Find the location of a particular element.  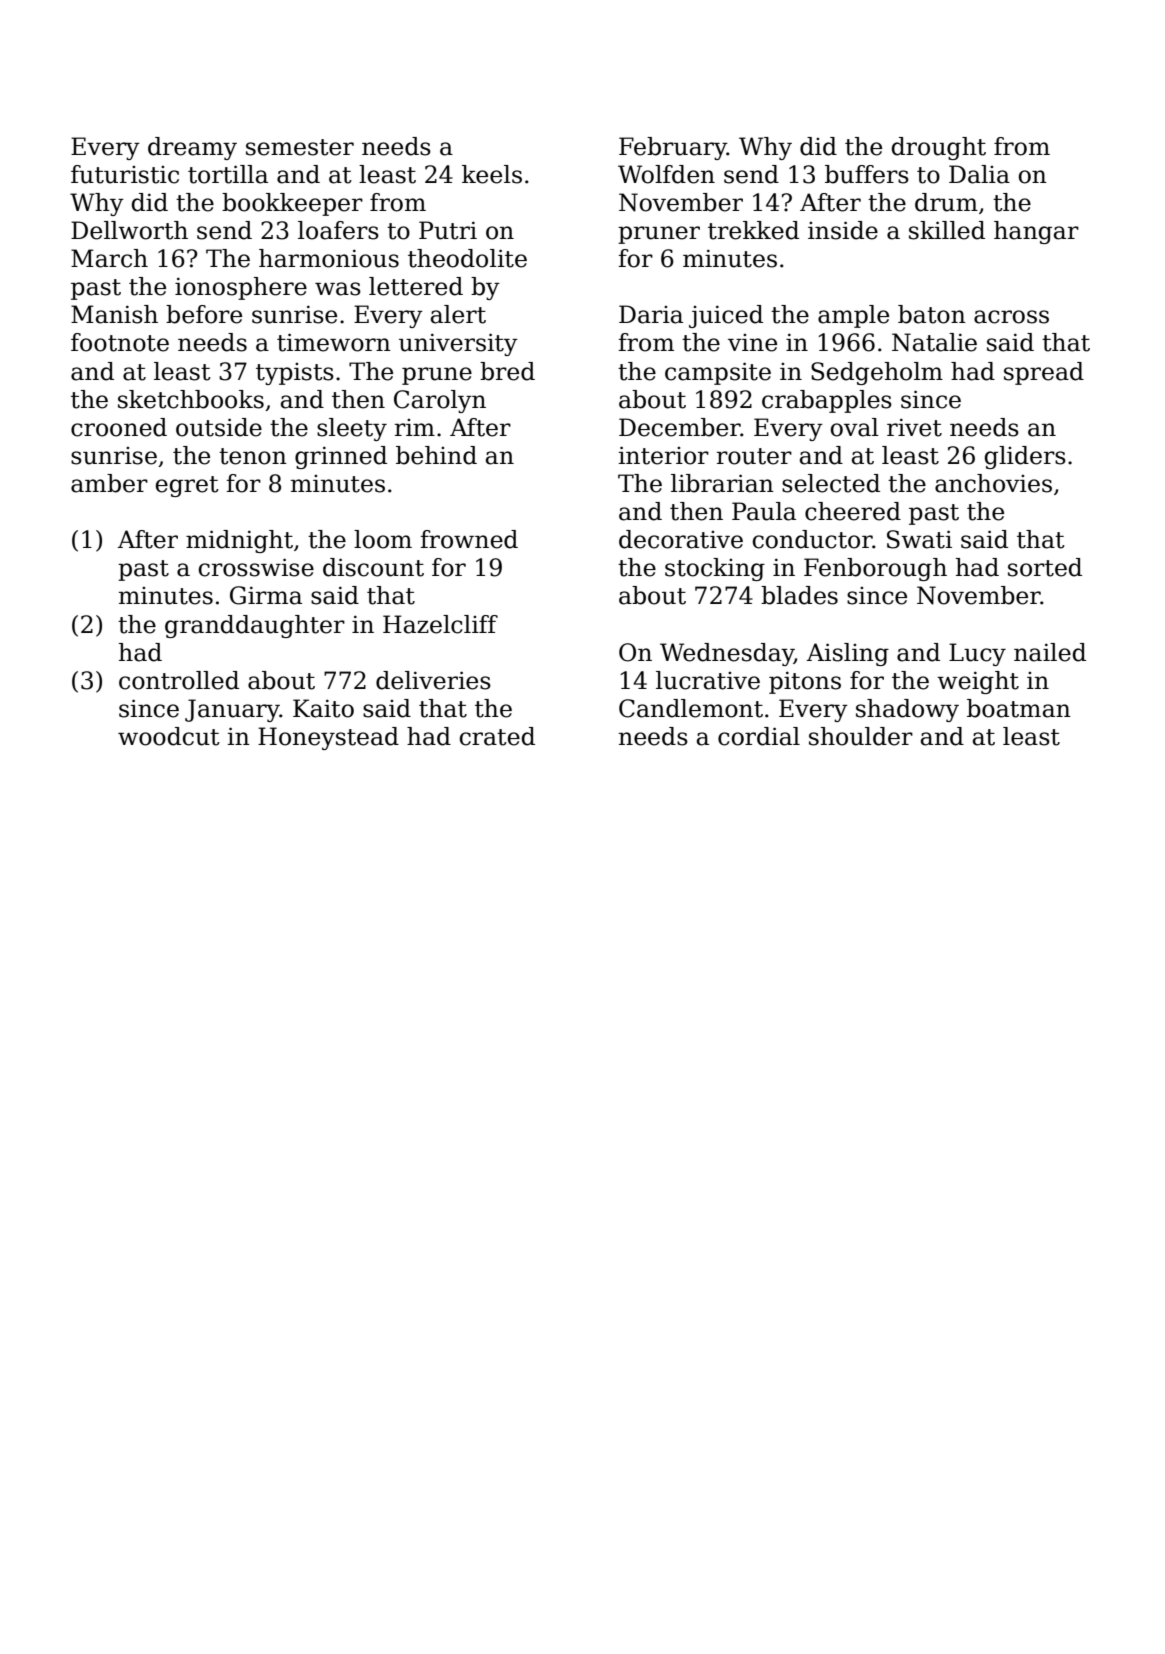

trekked is located at coordinates (753, 230).
